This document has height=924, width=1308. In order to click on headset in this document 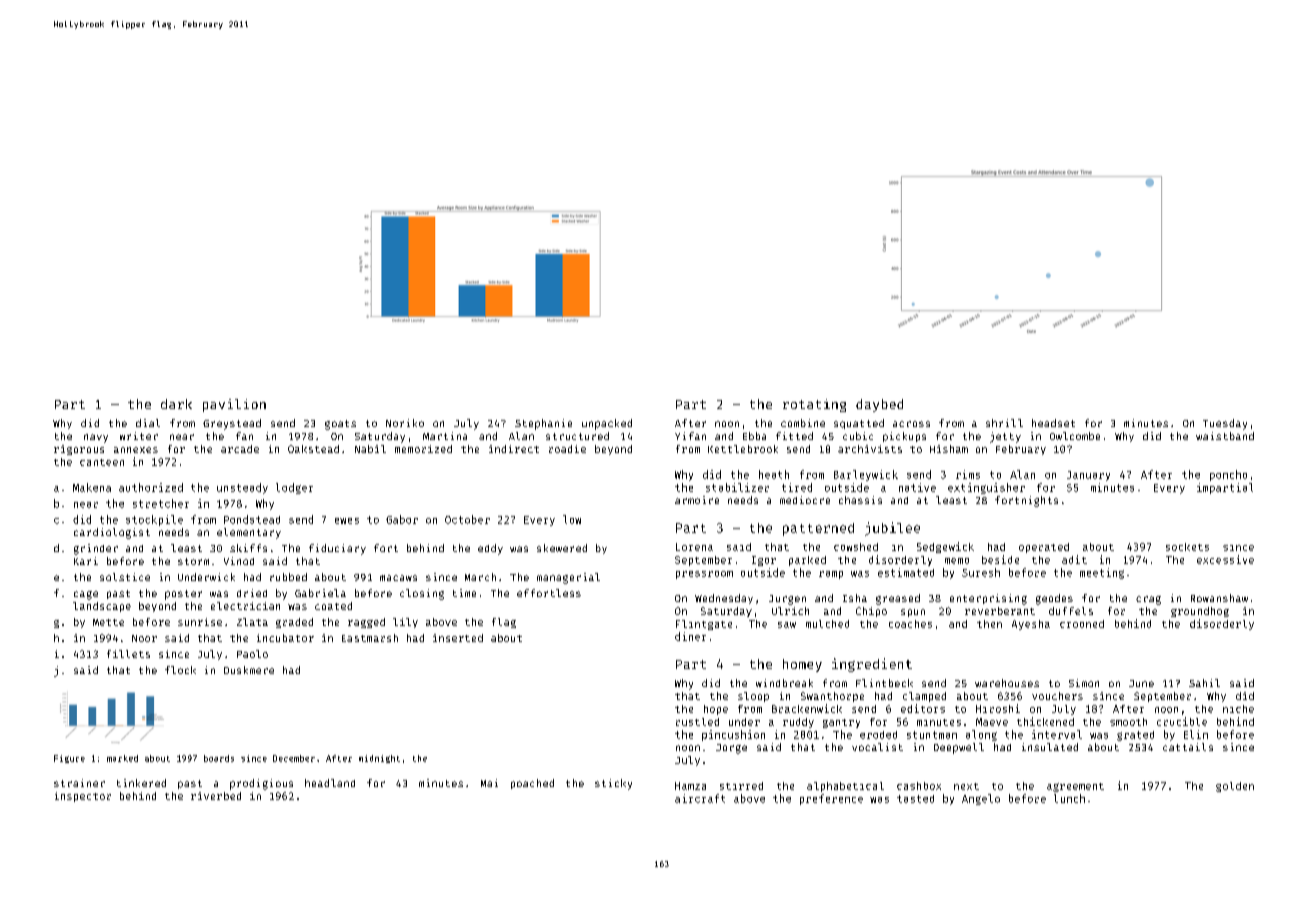, I will do `click(1053, 423)`.
